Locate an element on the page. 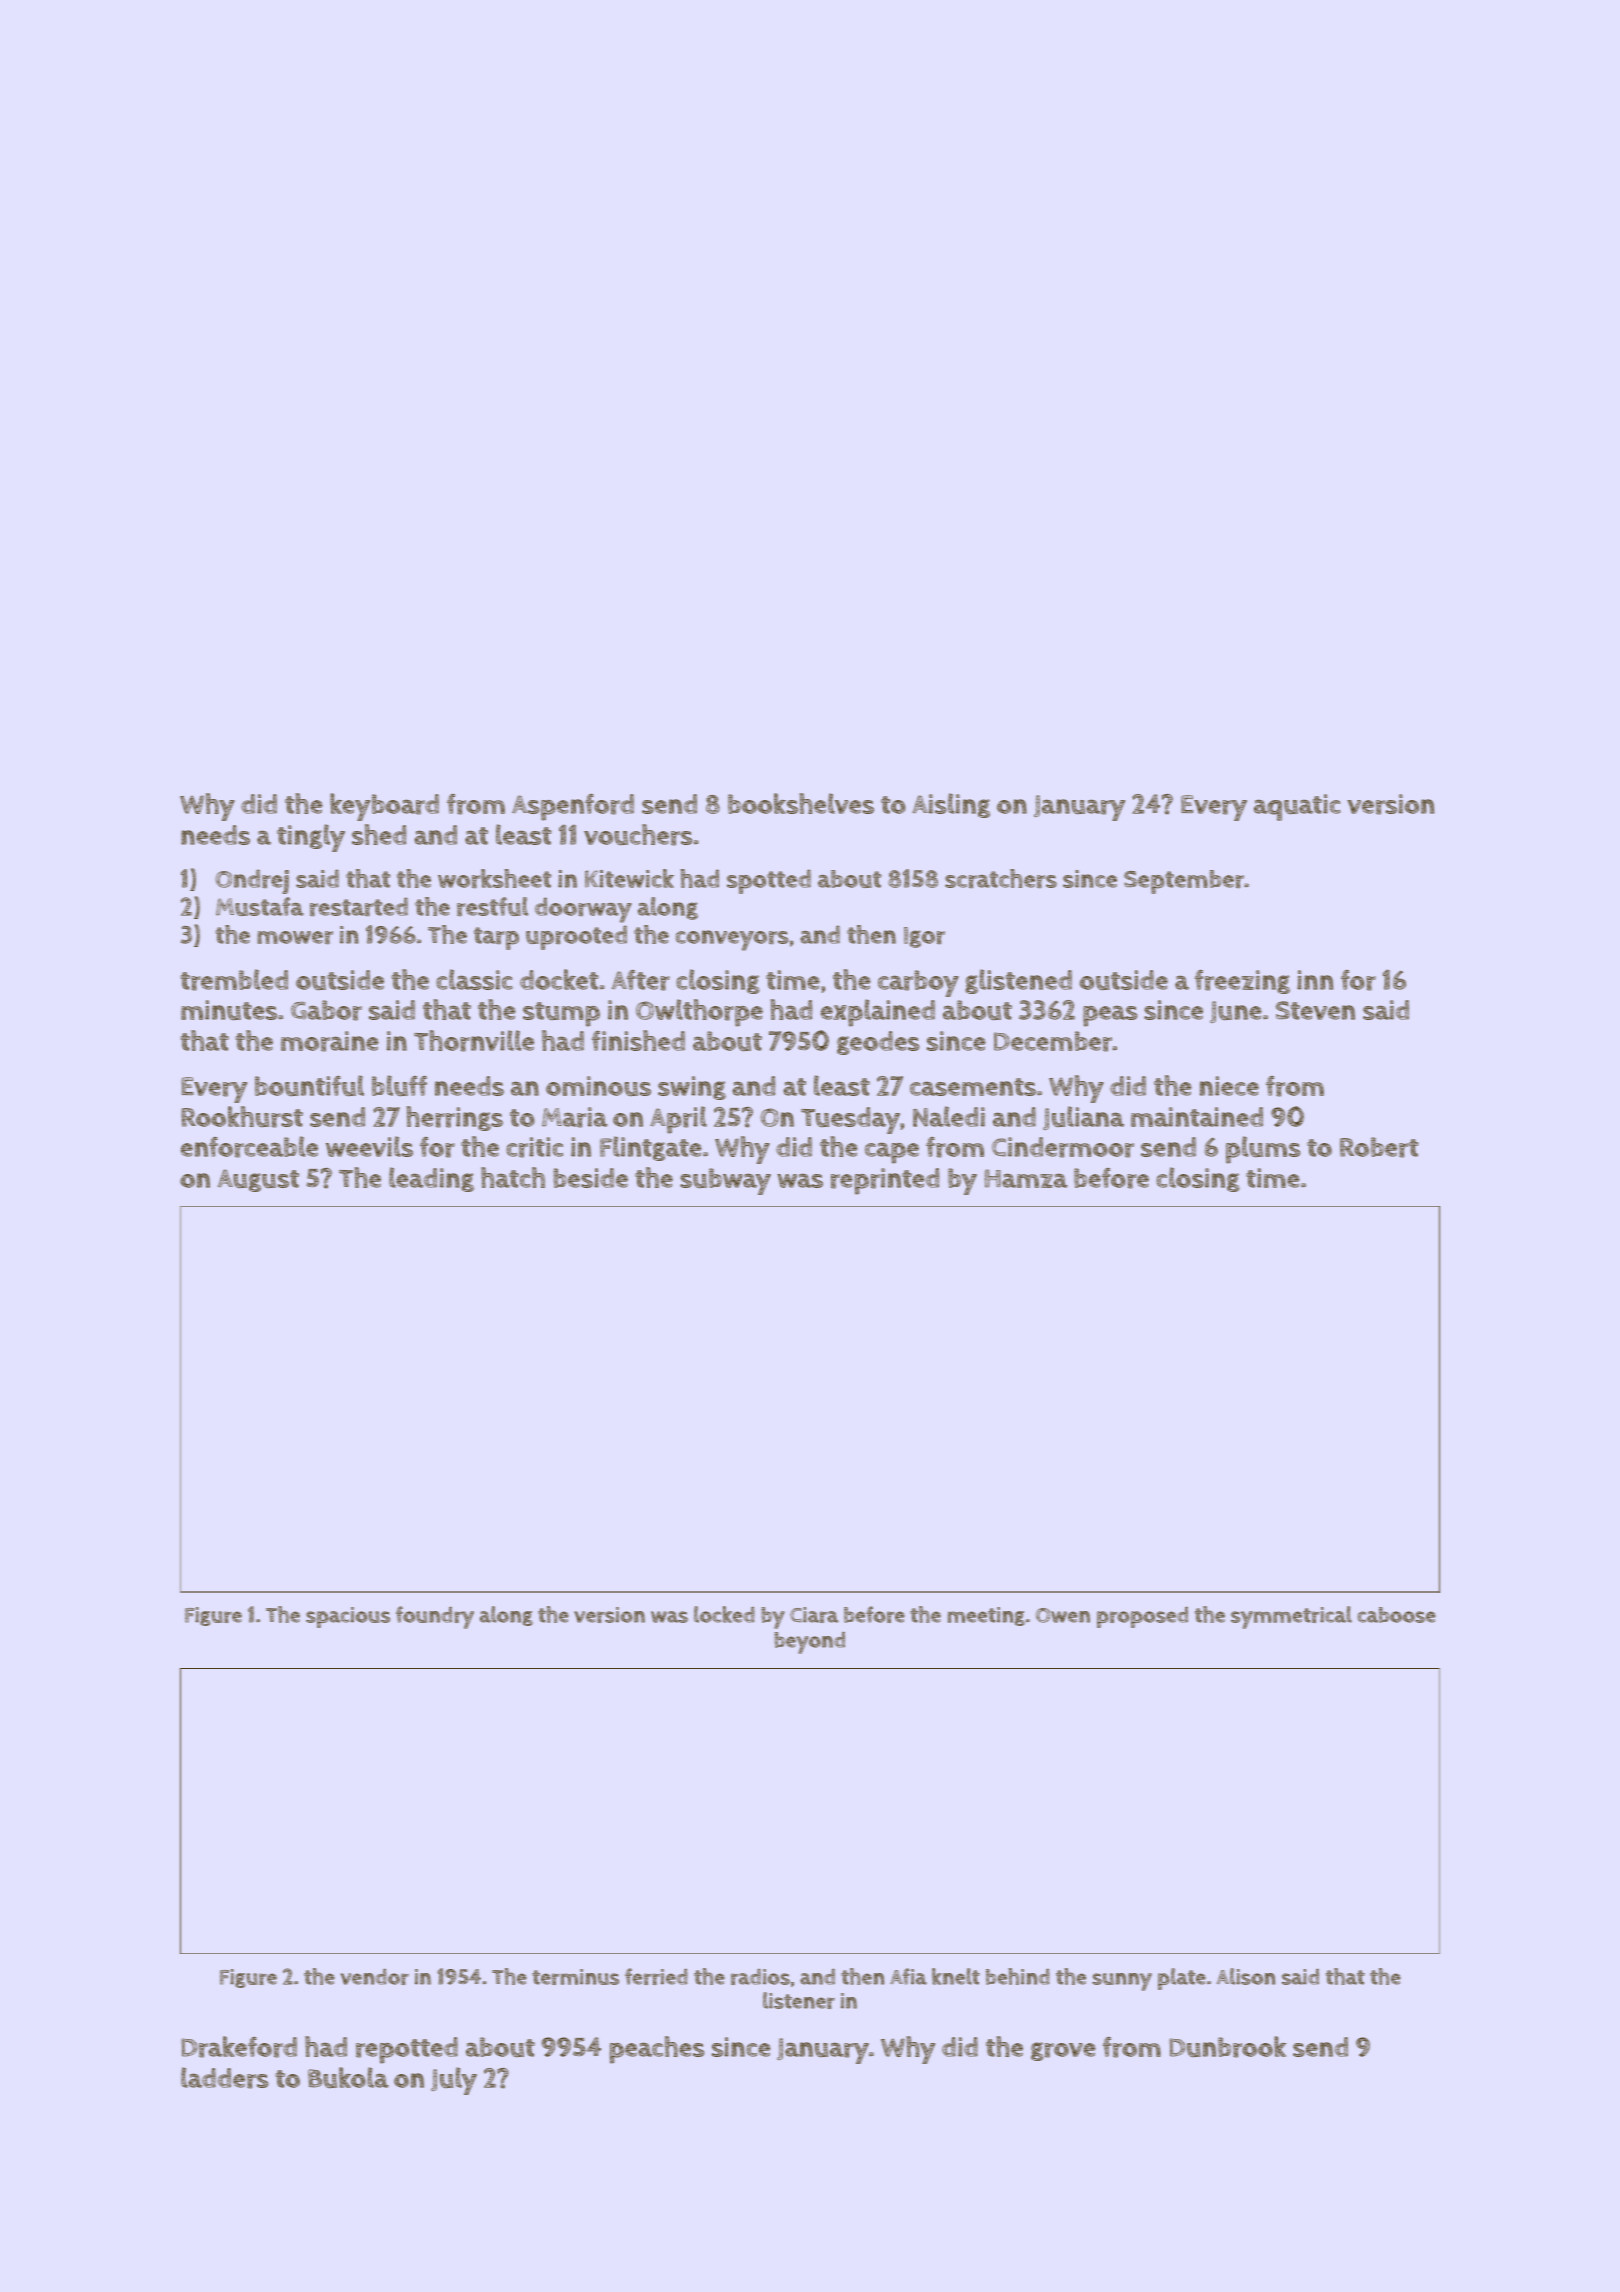 The height and width of the page is (2292, 1620). symmetrical is located at coordinates (1291, 1617).
